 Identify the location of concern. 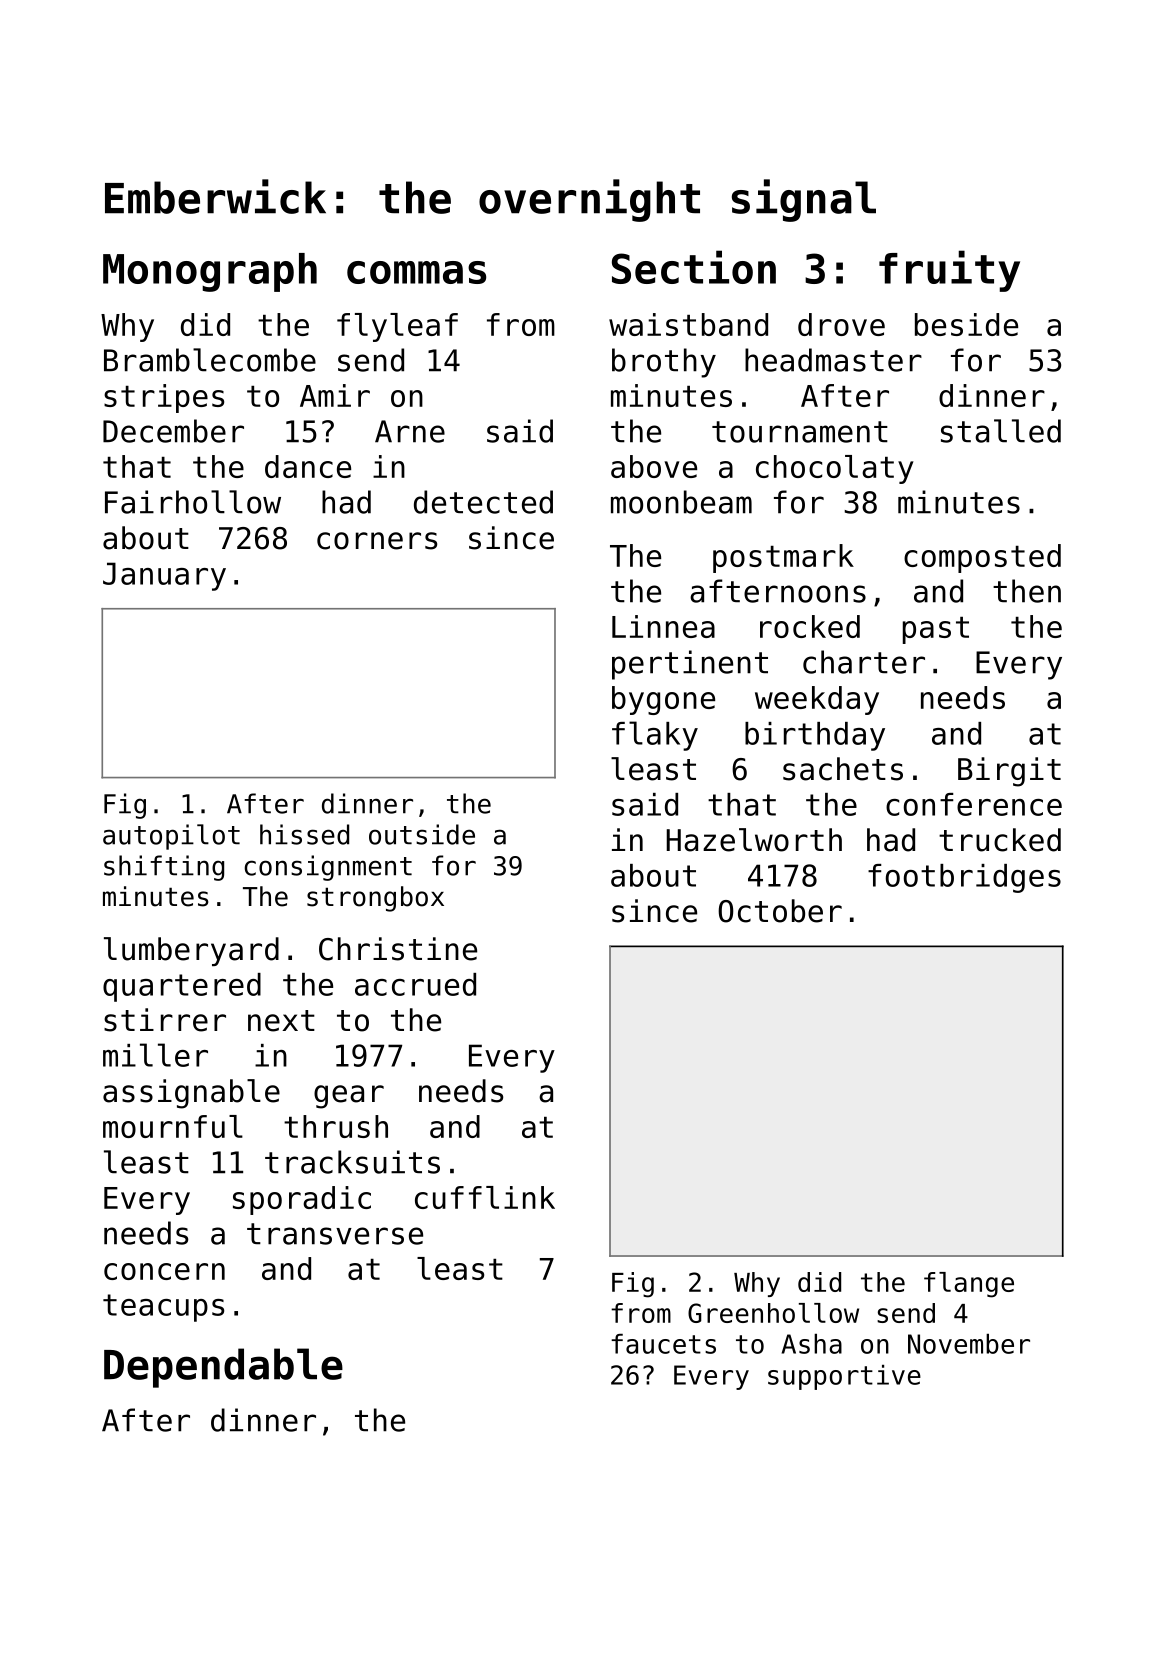
(164, 1271).
